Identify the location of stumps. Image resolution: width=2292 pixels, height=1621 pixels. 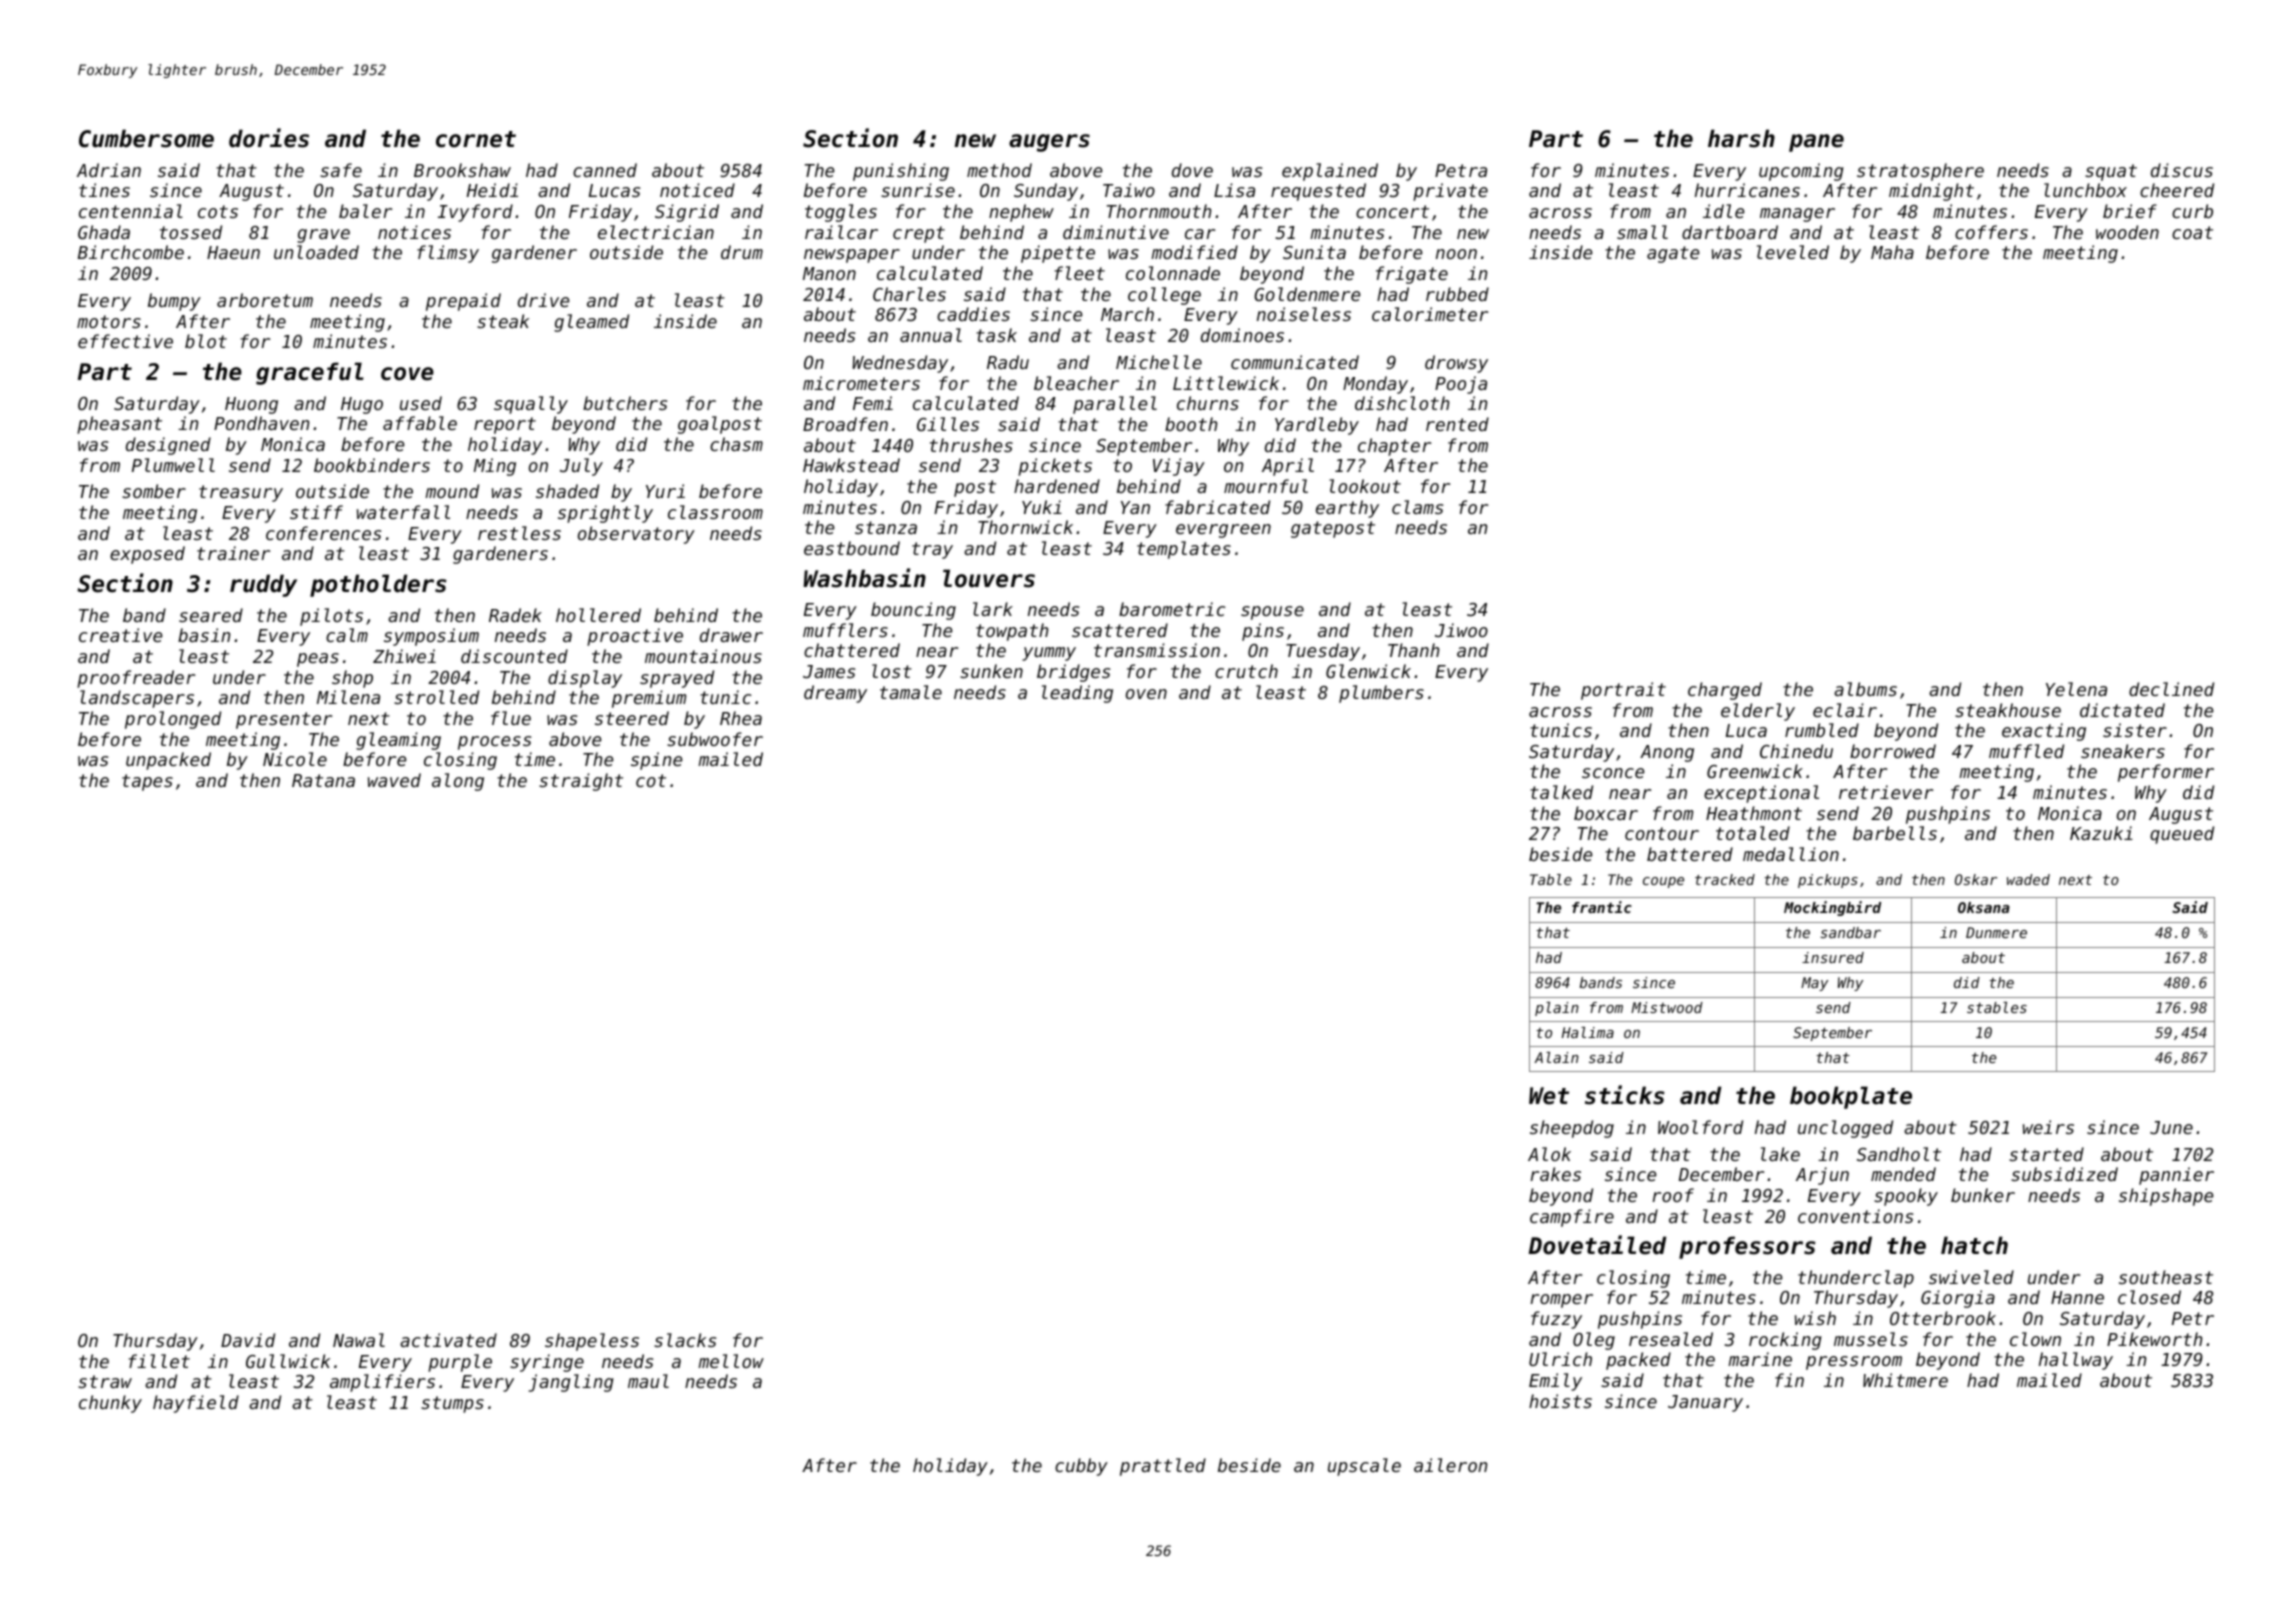
(452, 1404).
